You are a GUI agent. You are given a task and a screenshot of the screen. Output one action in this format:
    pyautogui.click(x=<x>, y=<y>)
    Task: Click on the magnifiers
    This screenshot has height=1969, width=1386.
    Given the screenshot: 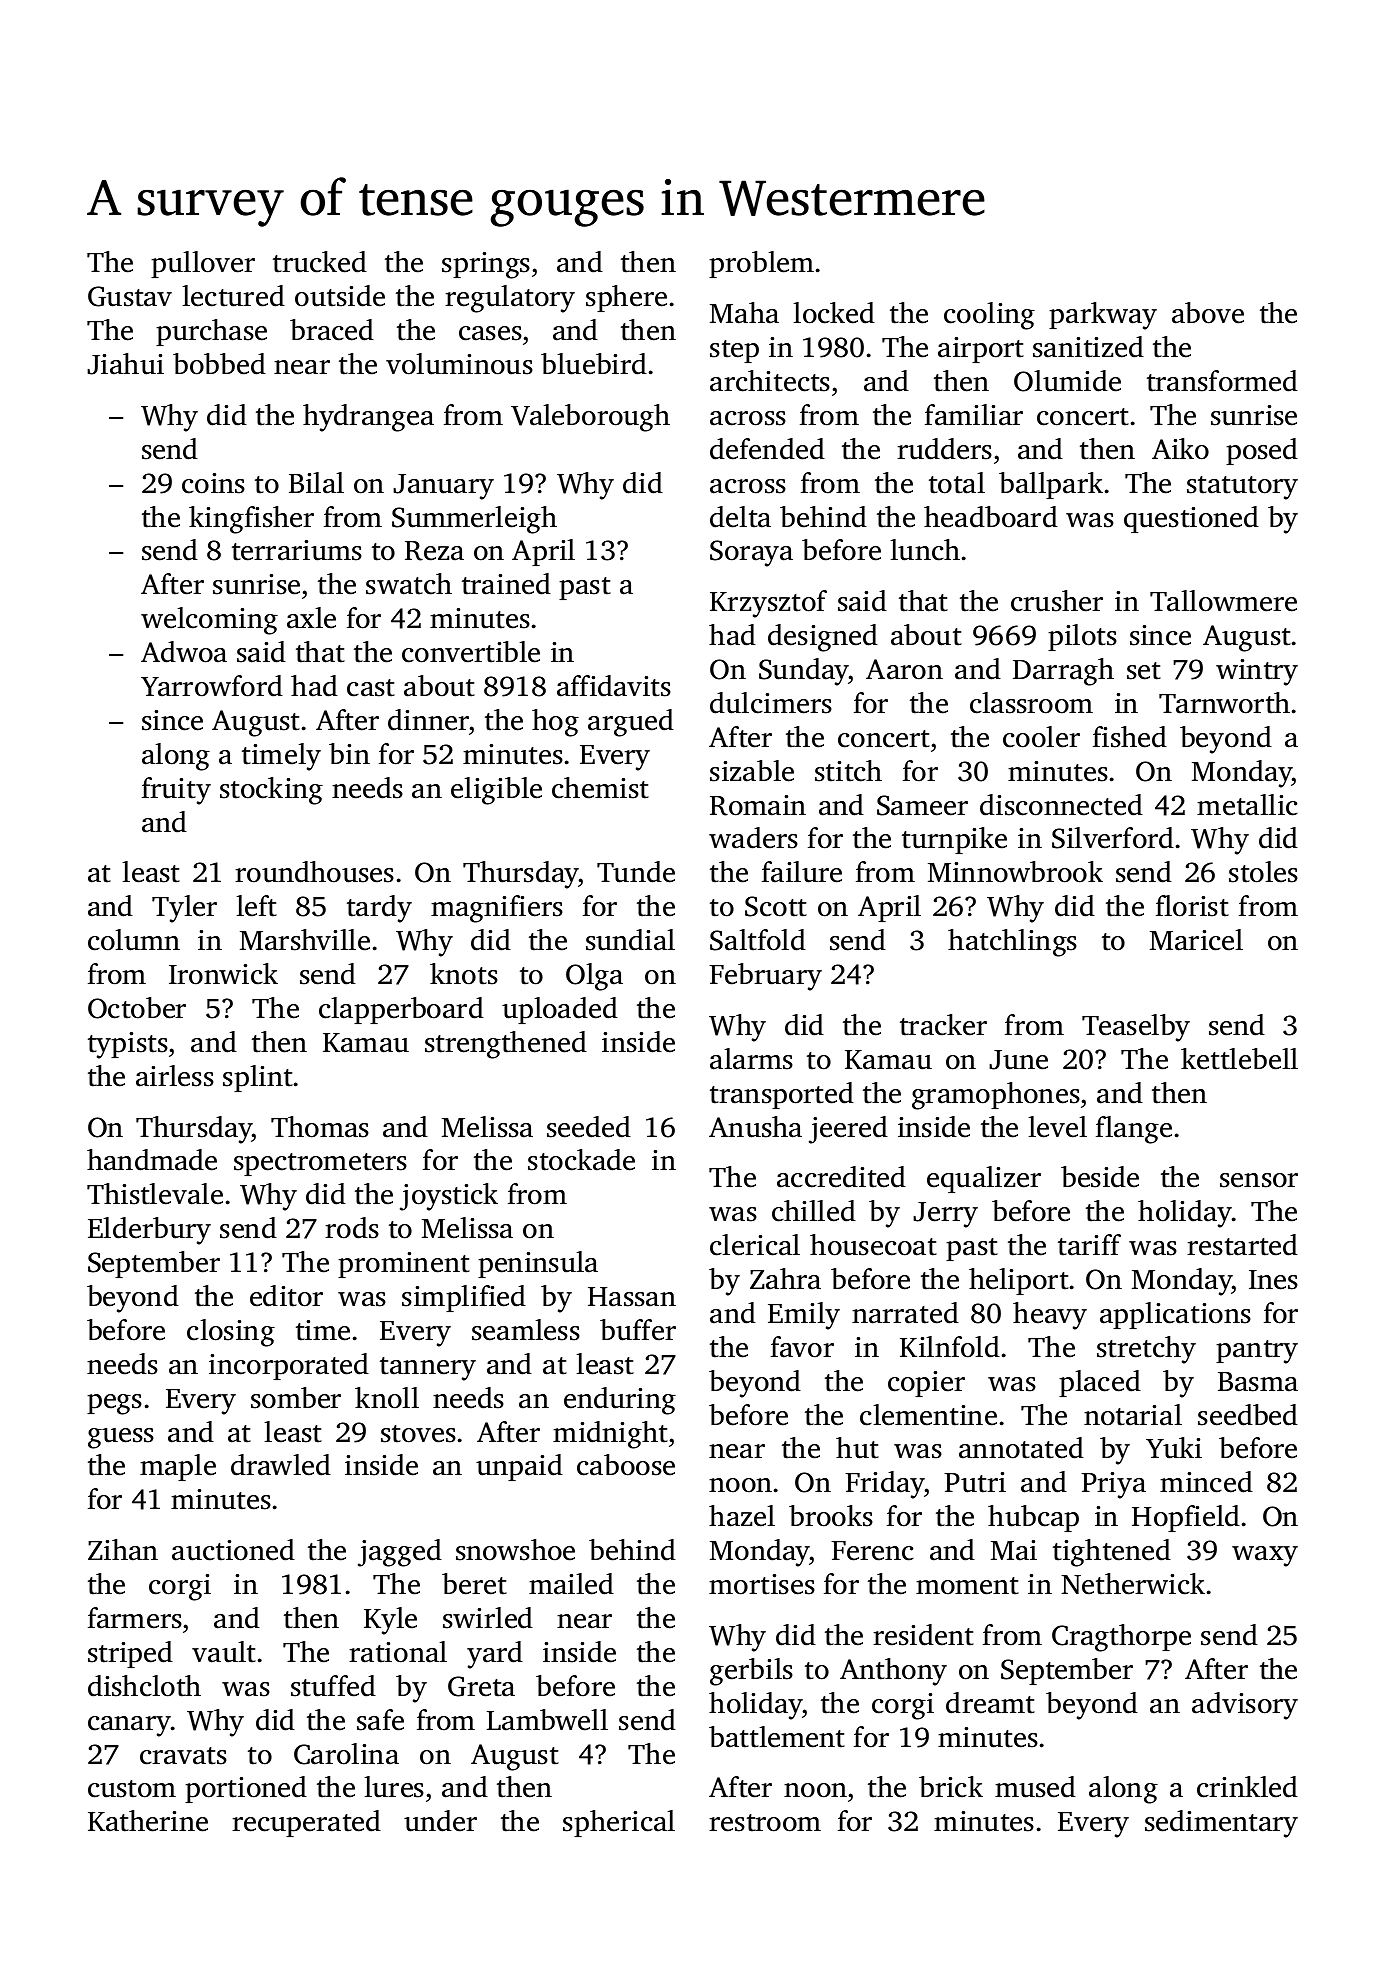 What is the action you would take?
    pyautogui.click(x=497, y=909)
